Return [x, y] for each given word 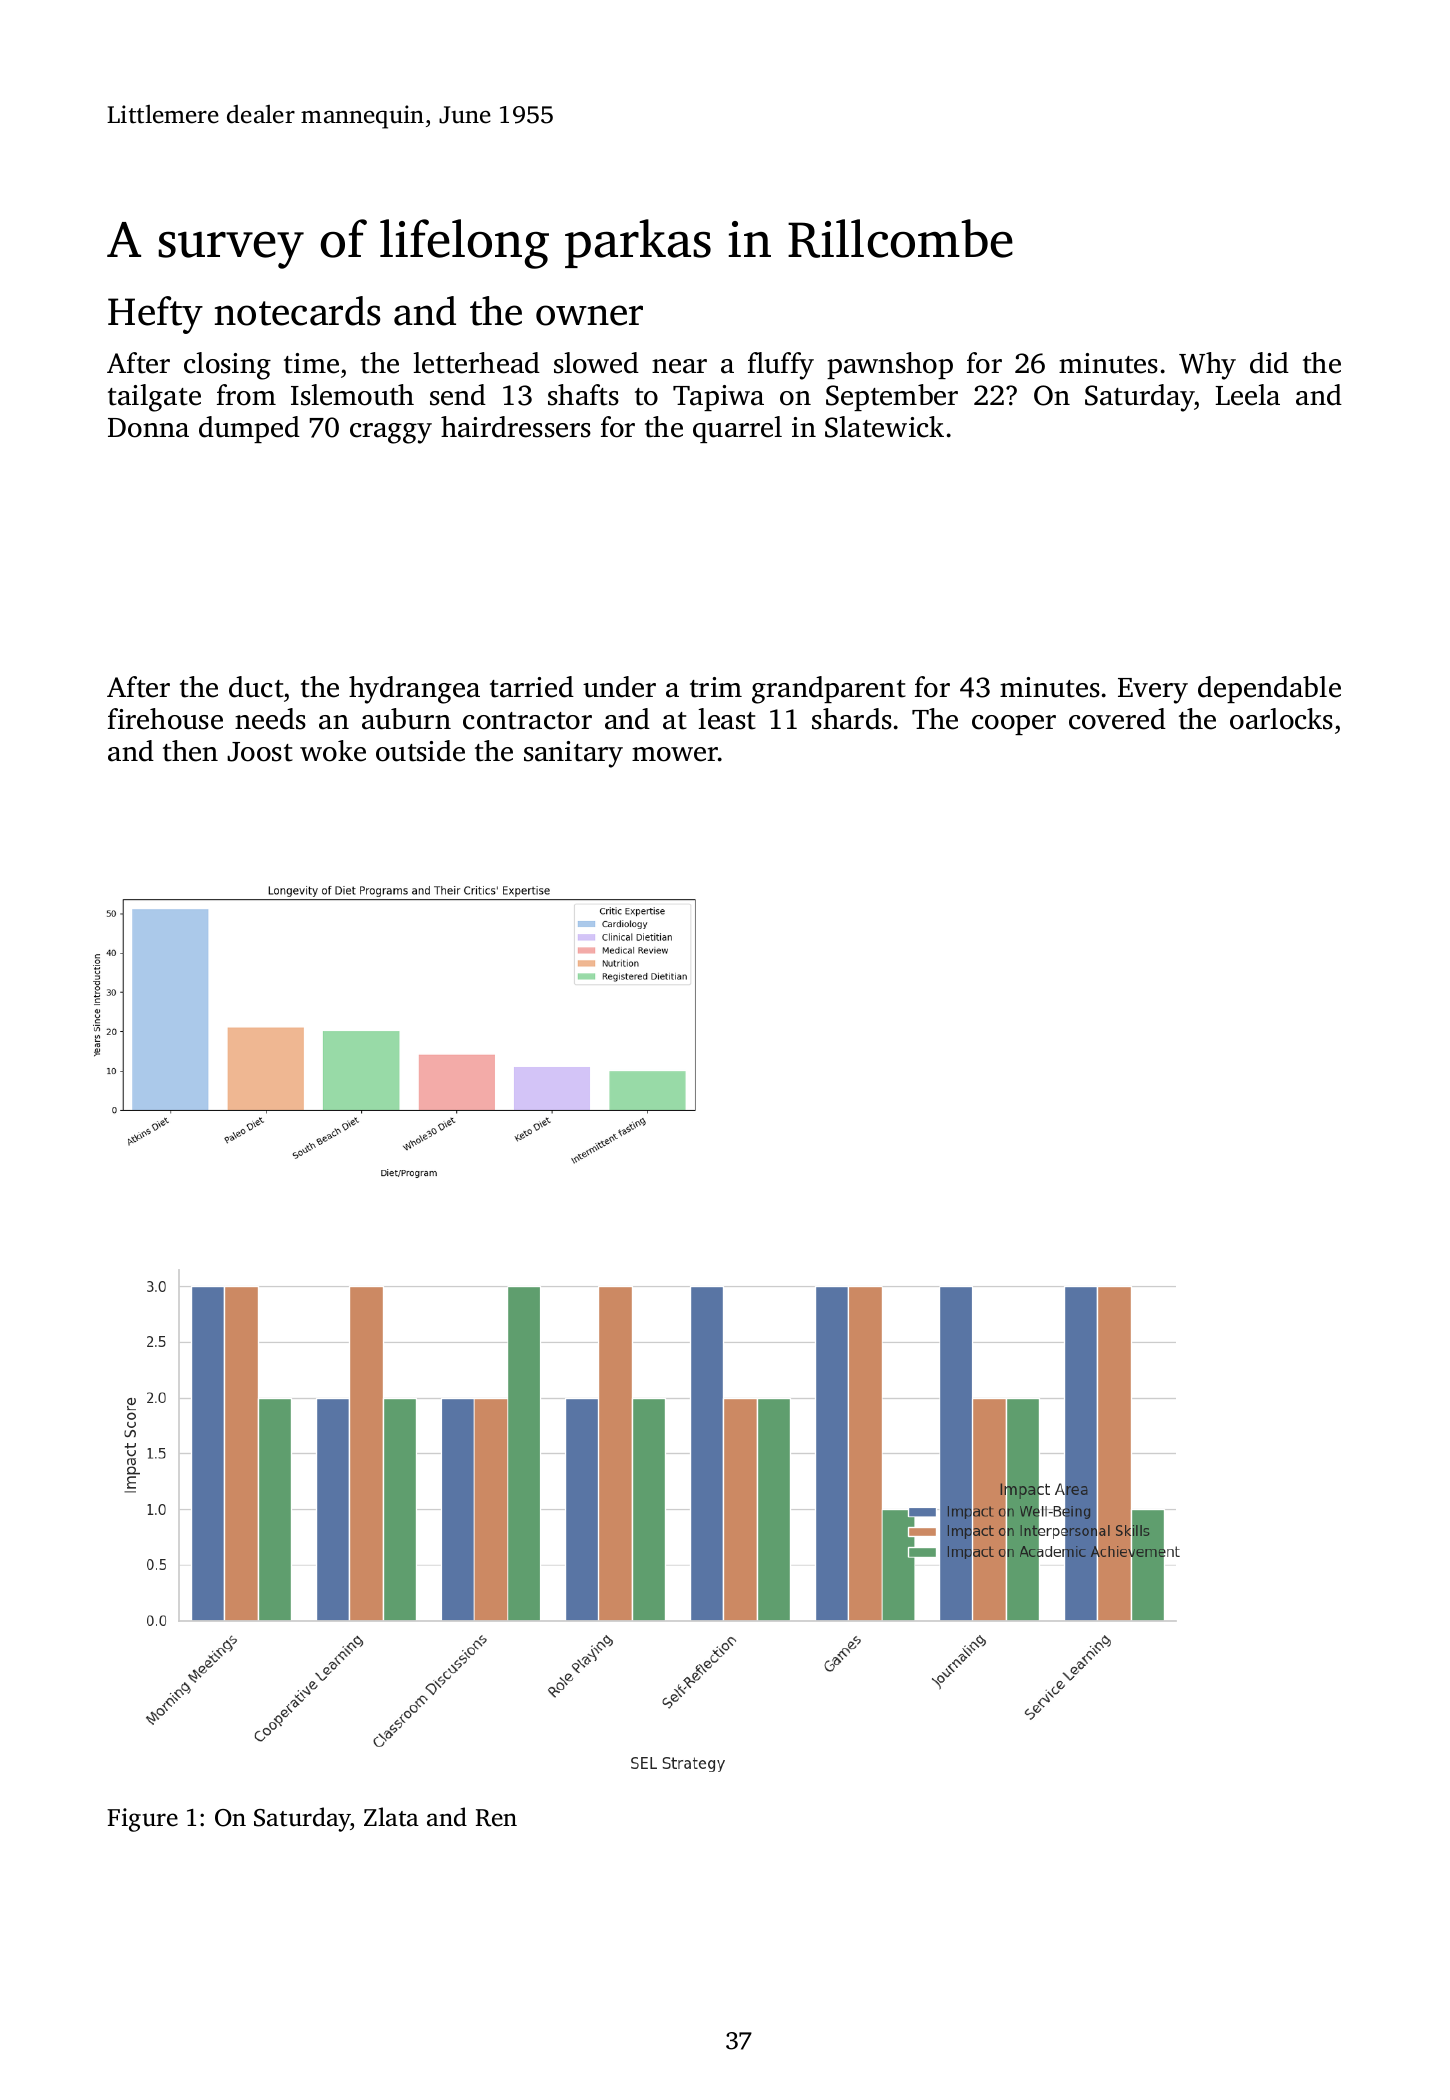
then [190, 751]
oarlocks [1281, 719]
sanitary [573, 754]
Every [1153, 691]
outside [420, 751]
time [311, 363]
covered [1117, 719]
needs [270, 719]
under [619, 687]
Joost [260, 752]
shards [852, 719]
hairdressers [516, 427]
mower [675, 754]
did [1269, 363]
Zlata [391, 1817]
